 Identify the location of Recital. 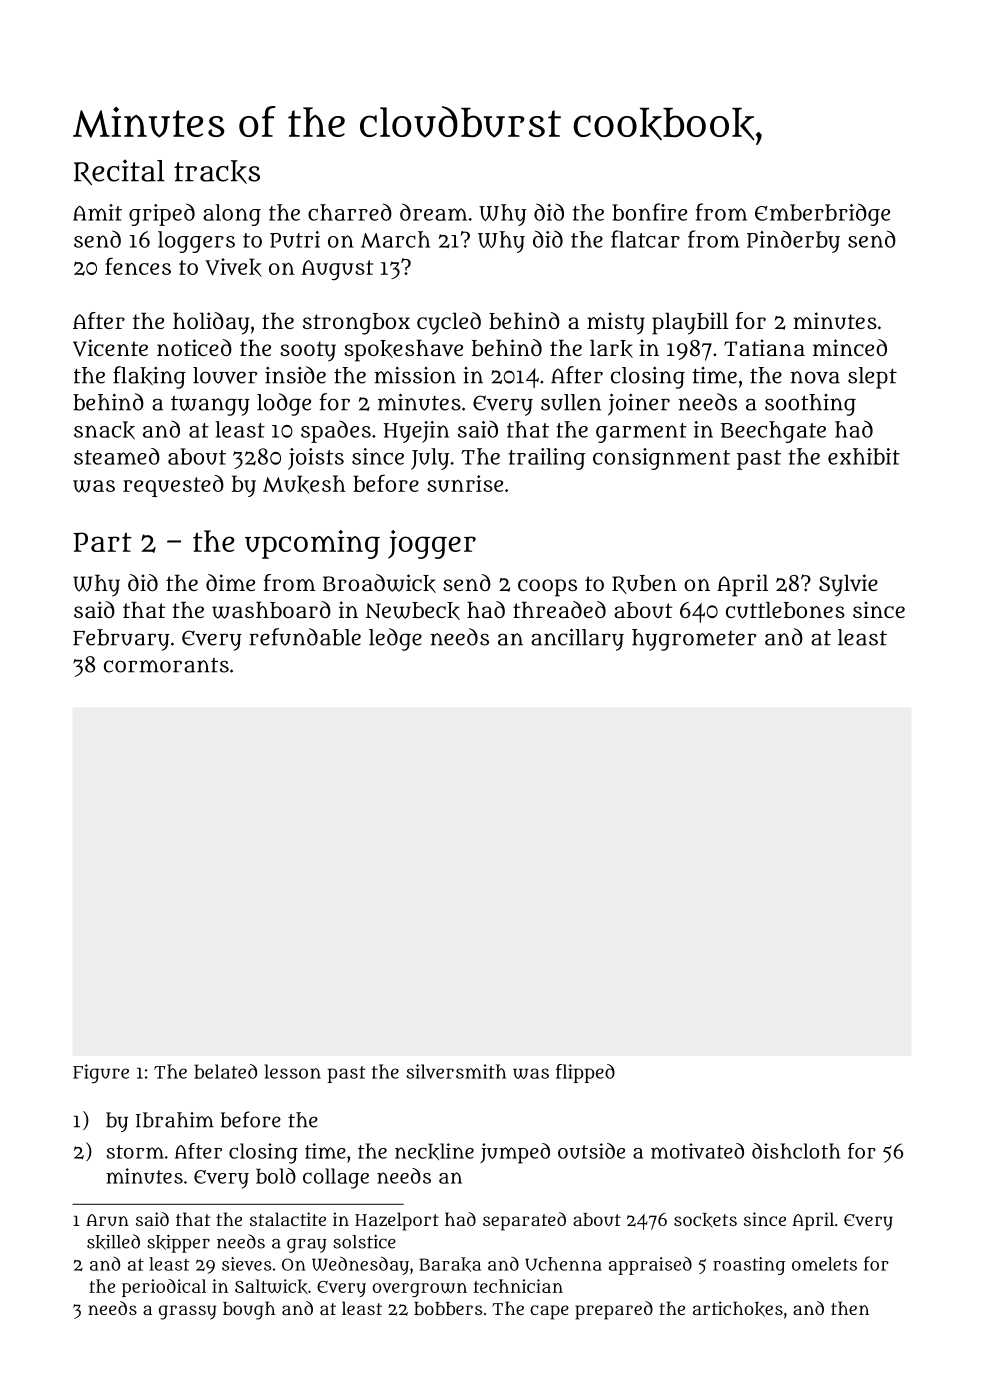
(119, 172).
